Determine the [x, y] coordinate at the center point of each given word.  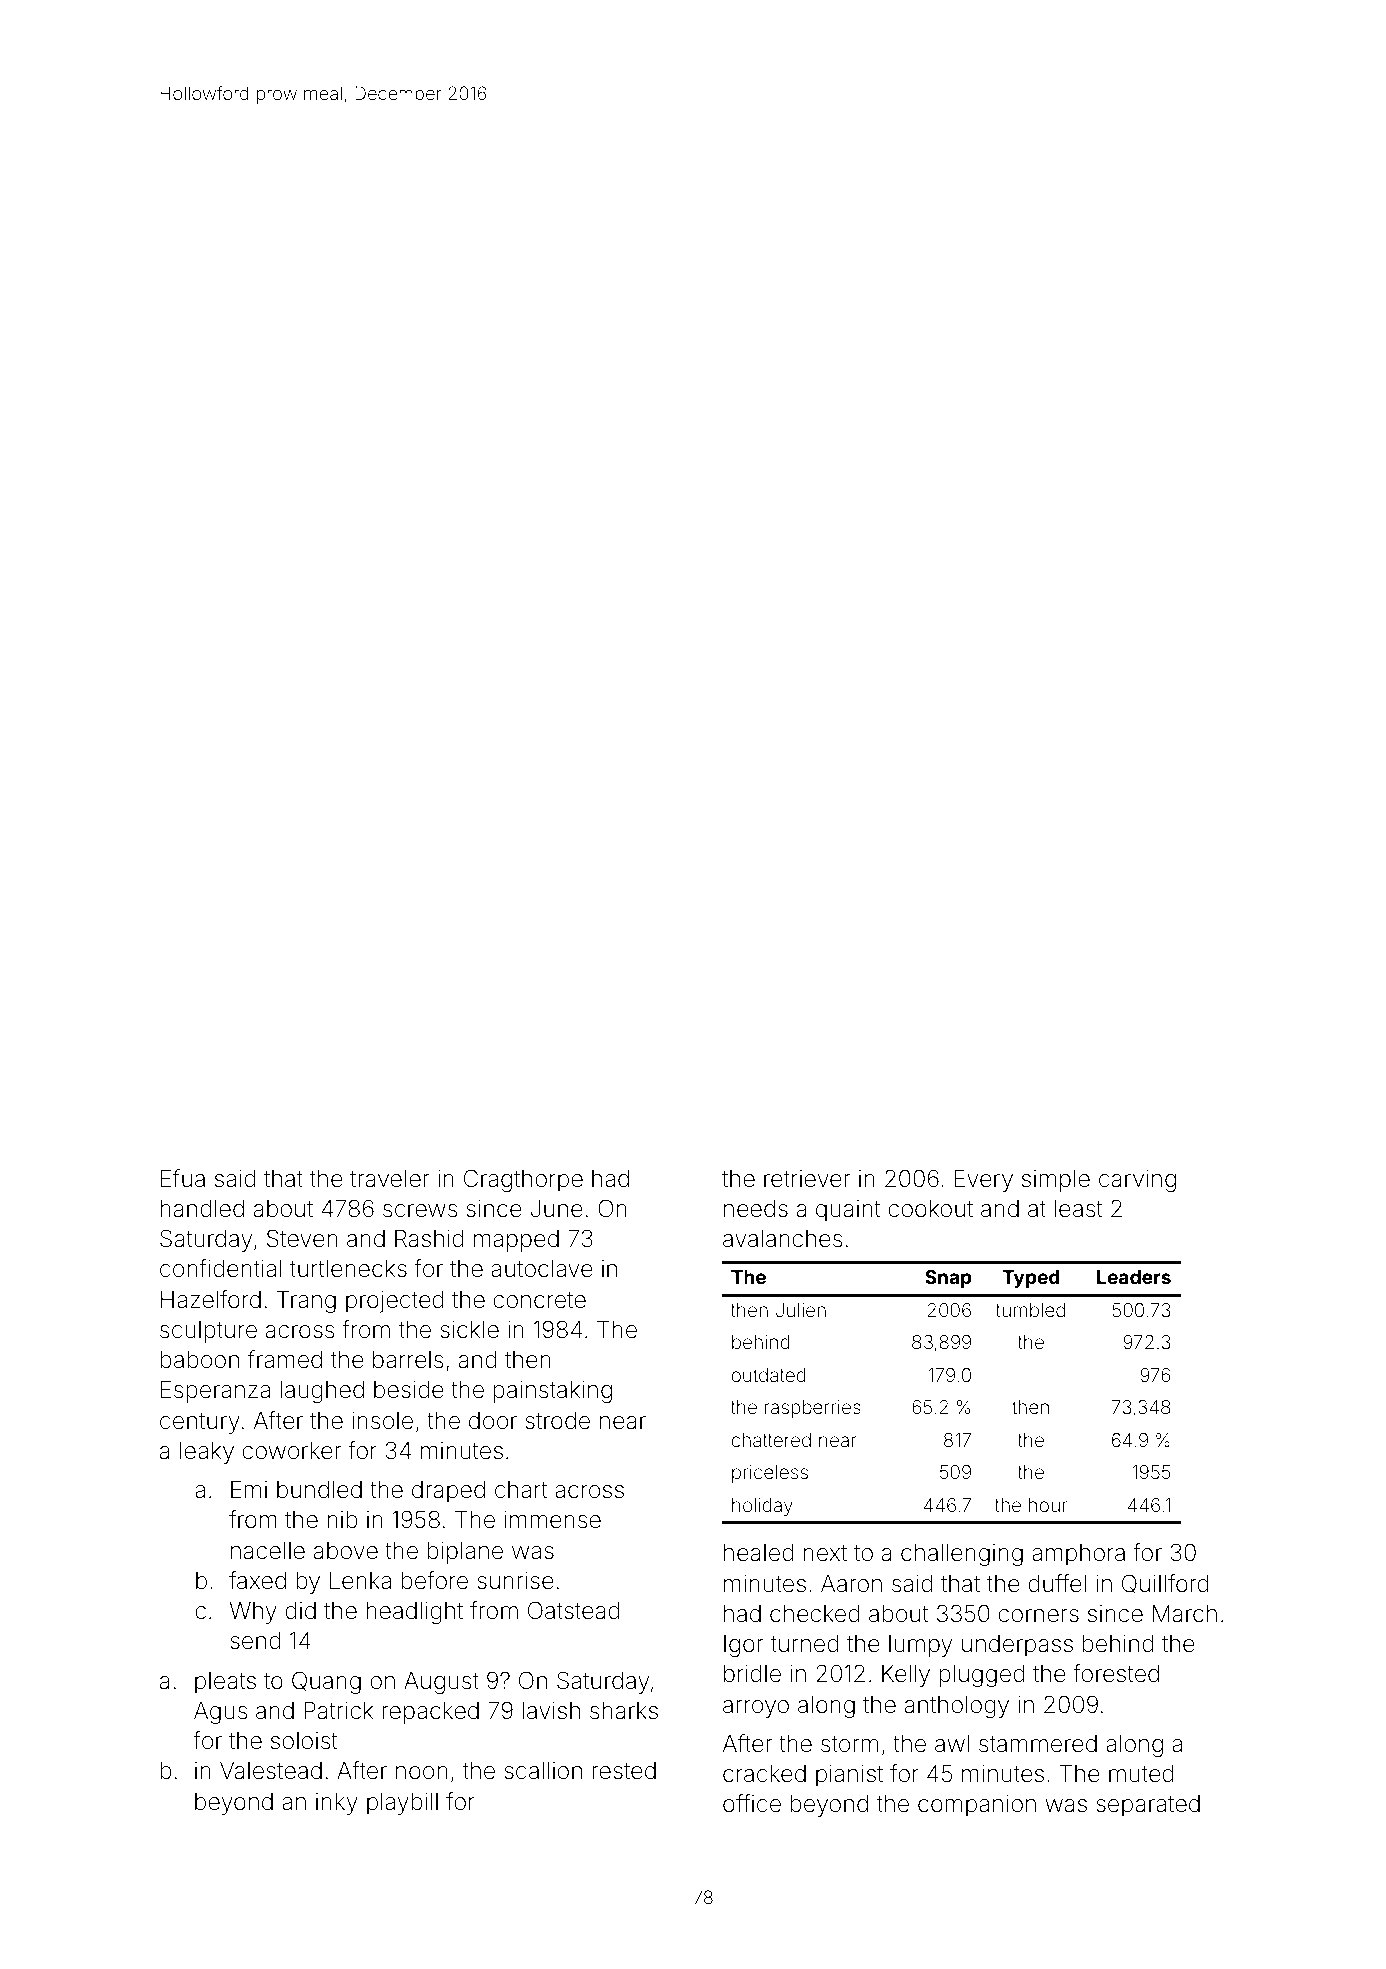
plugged [982, 1676]
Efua [183, 1178]
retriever [807, 1179]
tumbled [1030, 1310]
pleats [225, 1683]
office [752, 1803]
